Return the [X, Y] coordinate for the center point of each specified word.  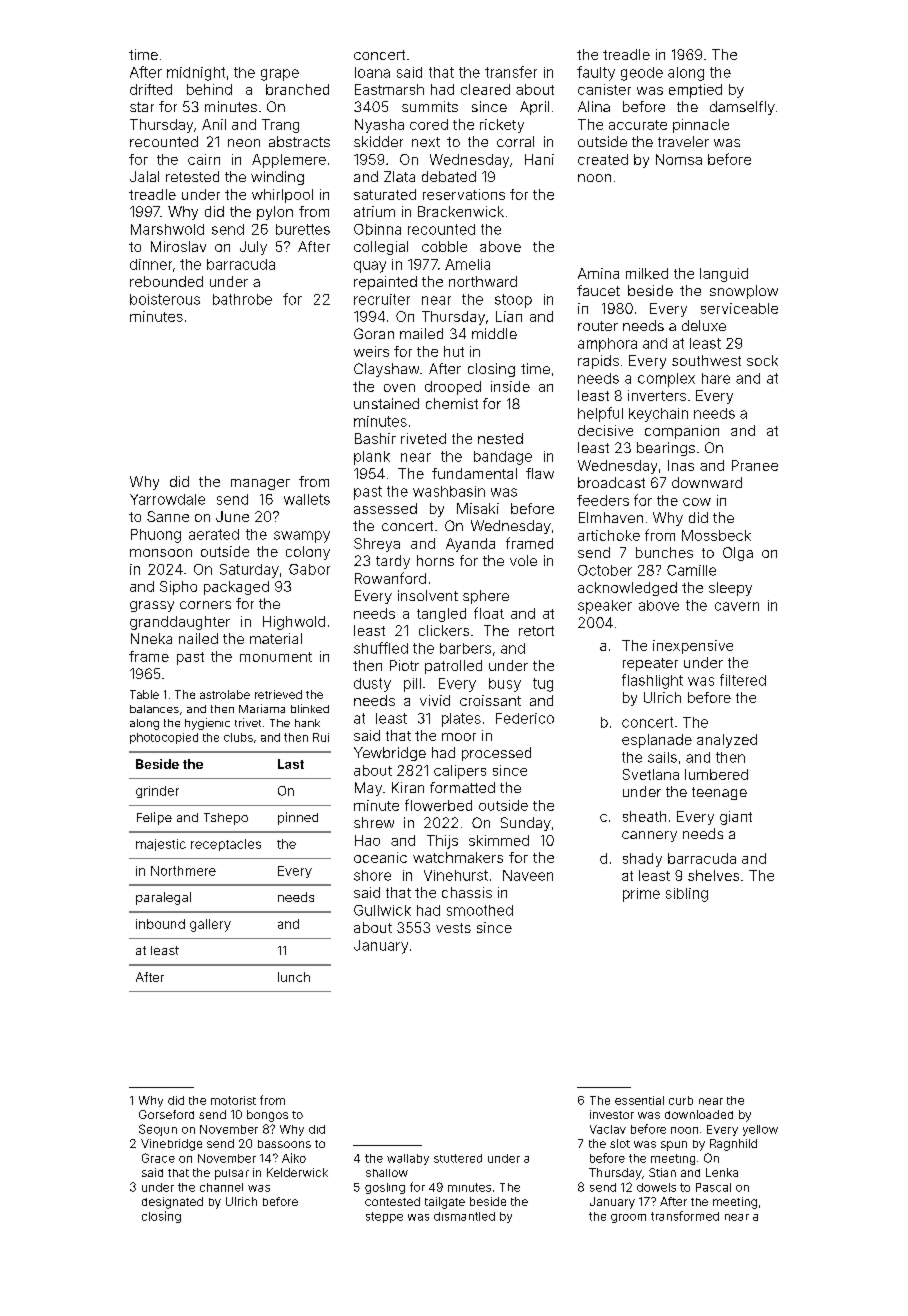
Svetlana [651, 774]
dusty [372, 685]
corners [205, 605]
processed [496, 754]
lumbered [716, 774]
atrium [374, 211]
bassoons [284, 1144]
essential [639, 1100]
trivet [248, 722]
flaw [540, 473]
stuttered [458, 1158]
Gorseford [166, 1114]
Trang [280, 126]
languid [724, 275]
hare [716, 378]
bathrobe [242, 299]
